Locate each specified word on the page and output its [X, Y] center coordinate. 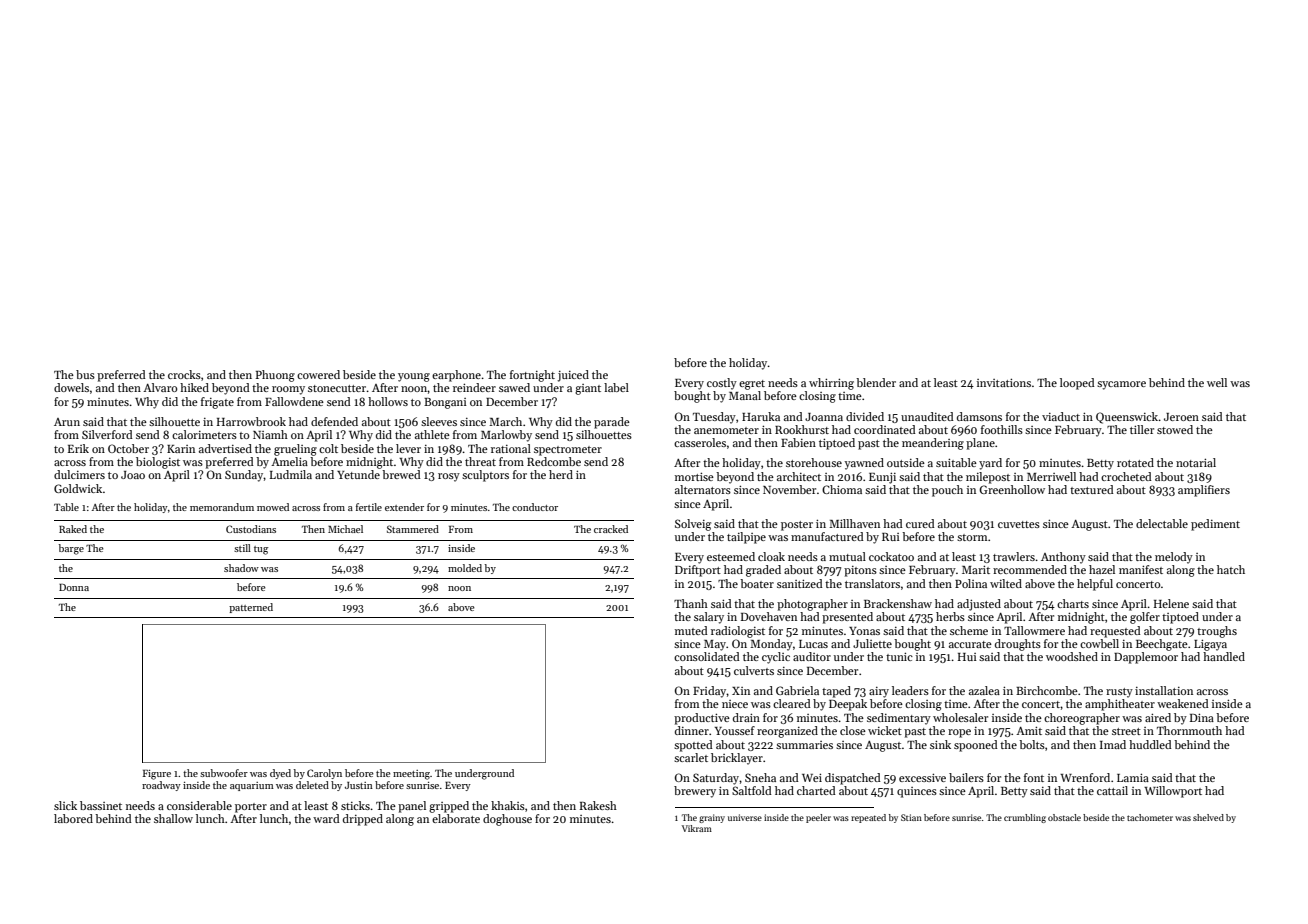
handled [1224, 656]
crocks [184, 374]
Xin [741, 691]
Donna [74, 587]
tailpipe [746, 538]
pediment [1215, 525]
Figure [157, 775]
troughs [1217, 632]
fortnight [532, 376]
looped [1077, 384]
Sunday [244, 476]
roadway [161, 786]
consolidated [707, 656]
